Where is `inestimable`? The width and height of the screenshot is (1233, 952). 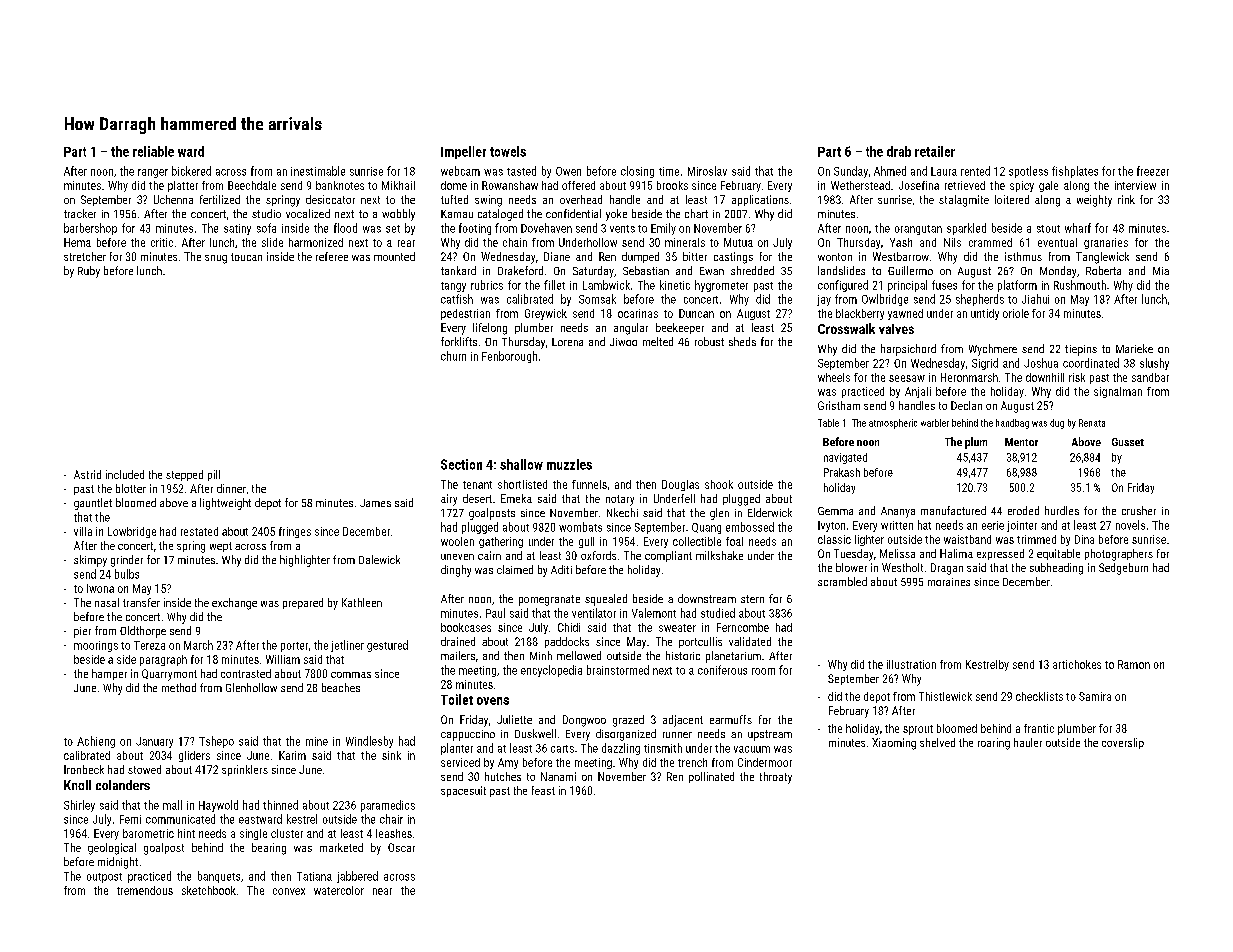 inestimable is located at coordinates (318, 171).
